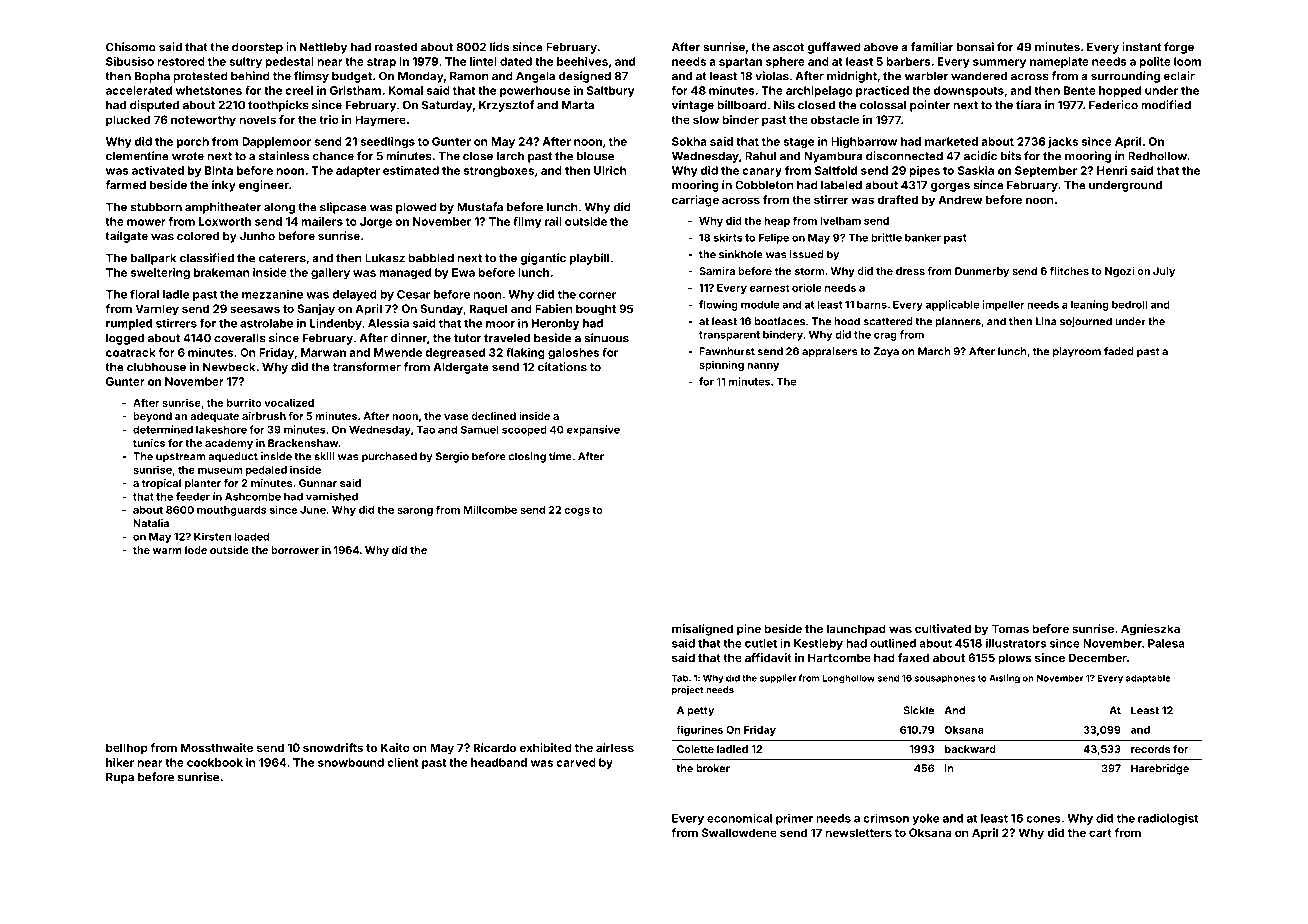  Describe the element at coordinates (728, 237) in the image. I see `skirts` at that location.
